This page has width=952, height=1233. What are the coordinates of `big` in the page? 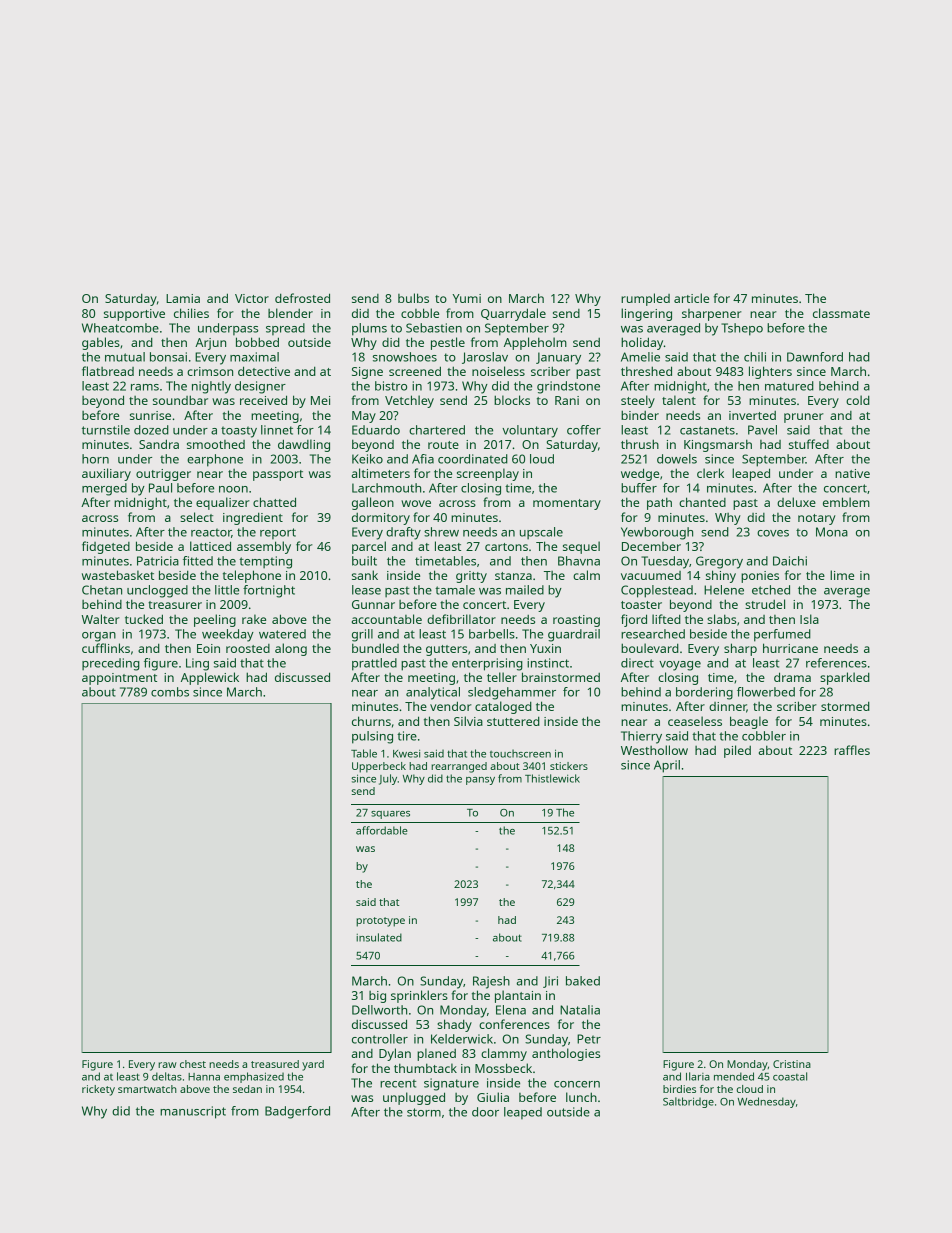 It's located at (377, 997).
